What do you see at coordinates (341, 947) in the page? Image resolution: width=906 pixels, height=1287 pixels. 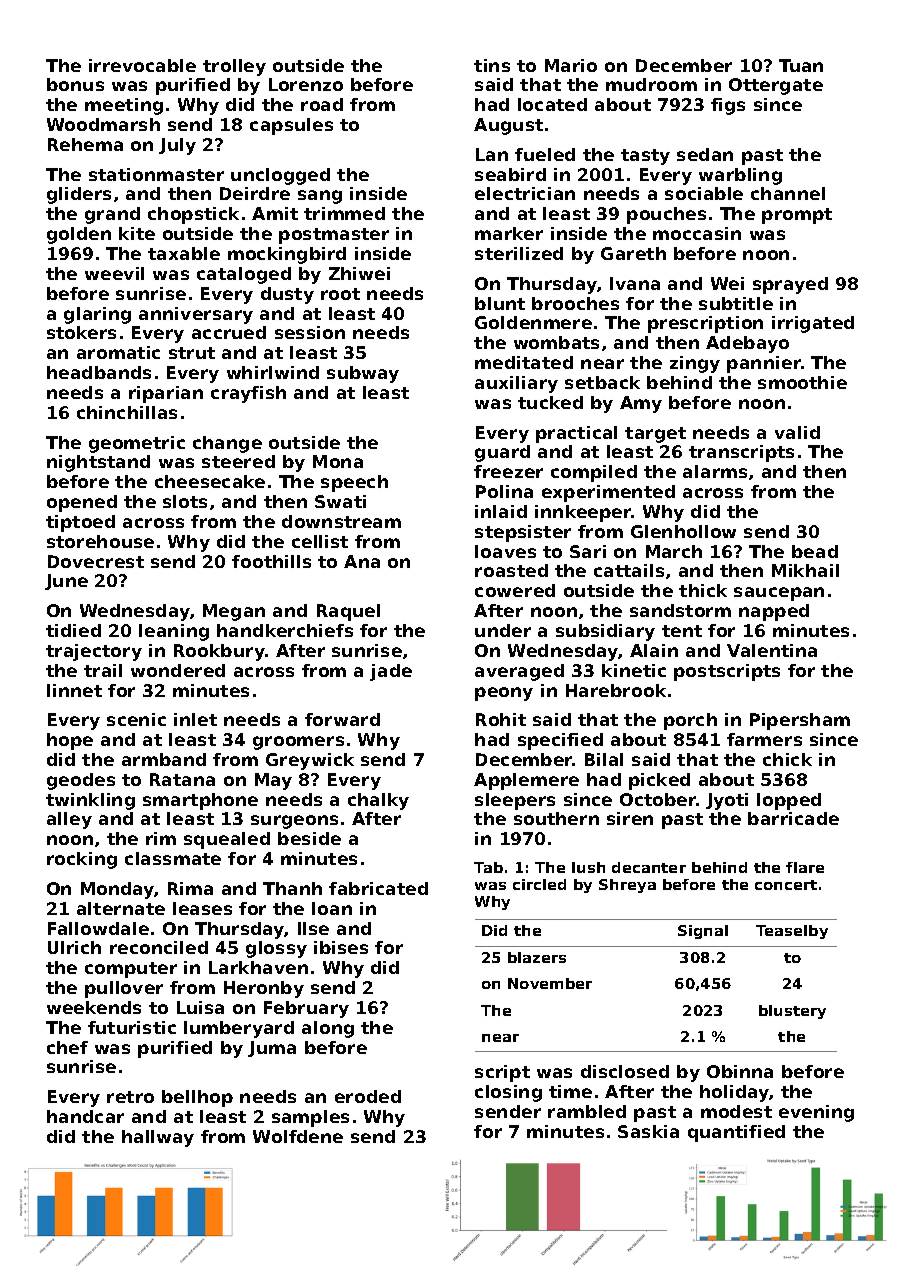 I see `ibises` at bounding box center [341, 947].
